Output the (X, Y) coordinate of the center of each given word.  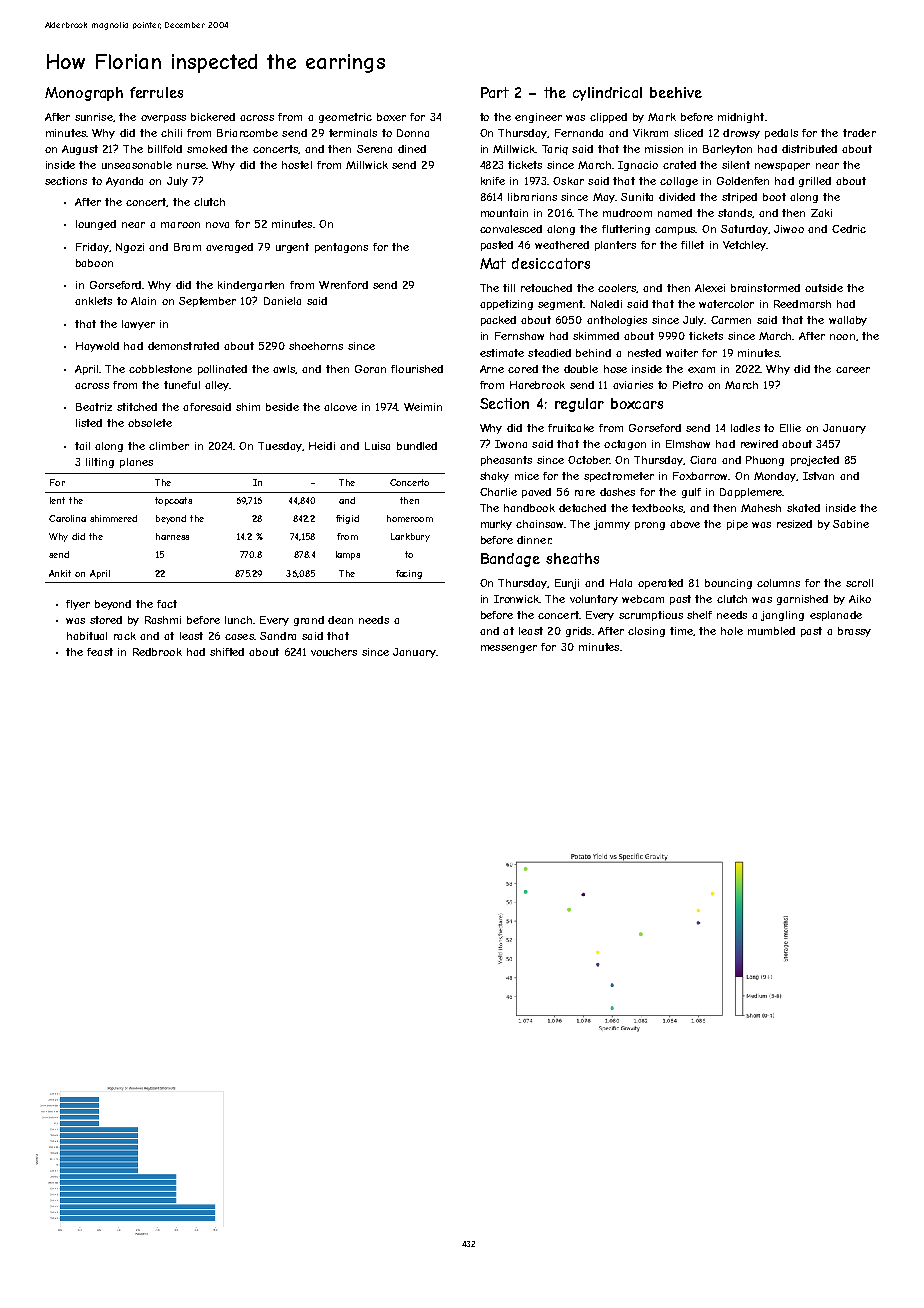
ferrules (156, 92)
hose (615, 369)
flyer (78, 605)
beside (282, 407)
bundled (417, 446)
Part (495, 92)
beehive (676, 92)
